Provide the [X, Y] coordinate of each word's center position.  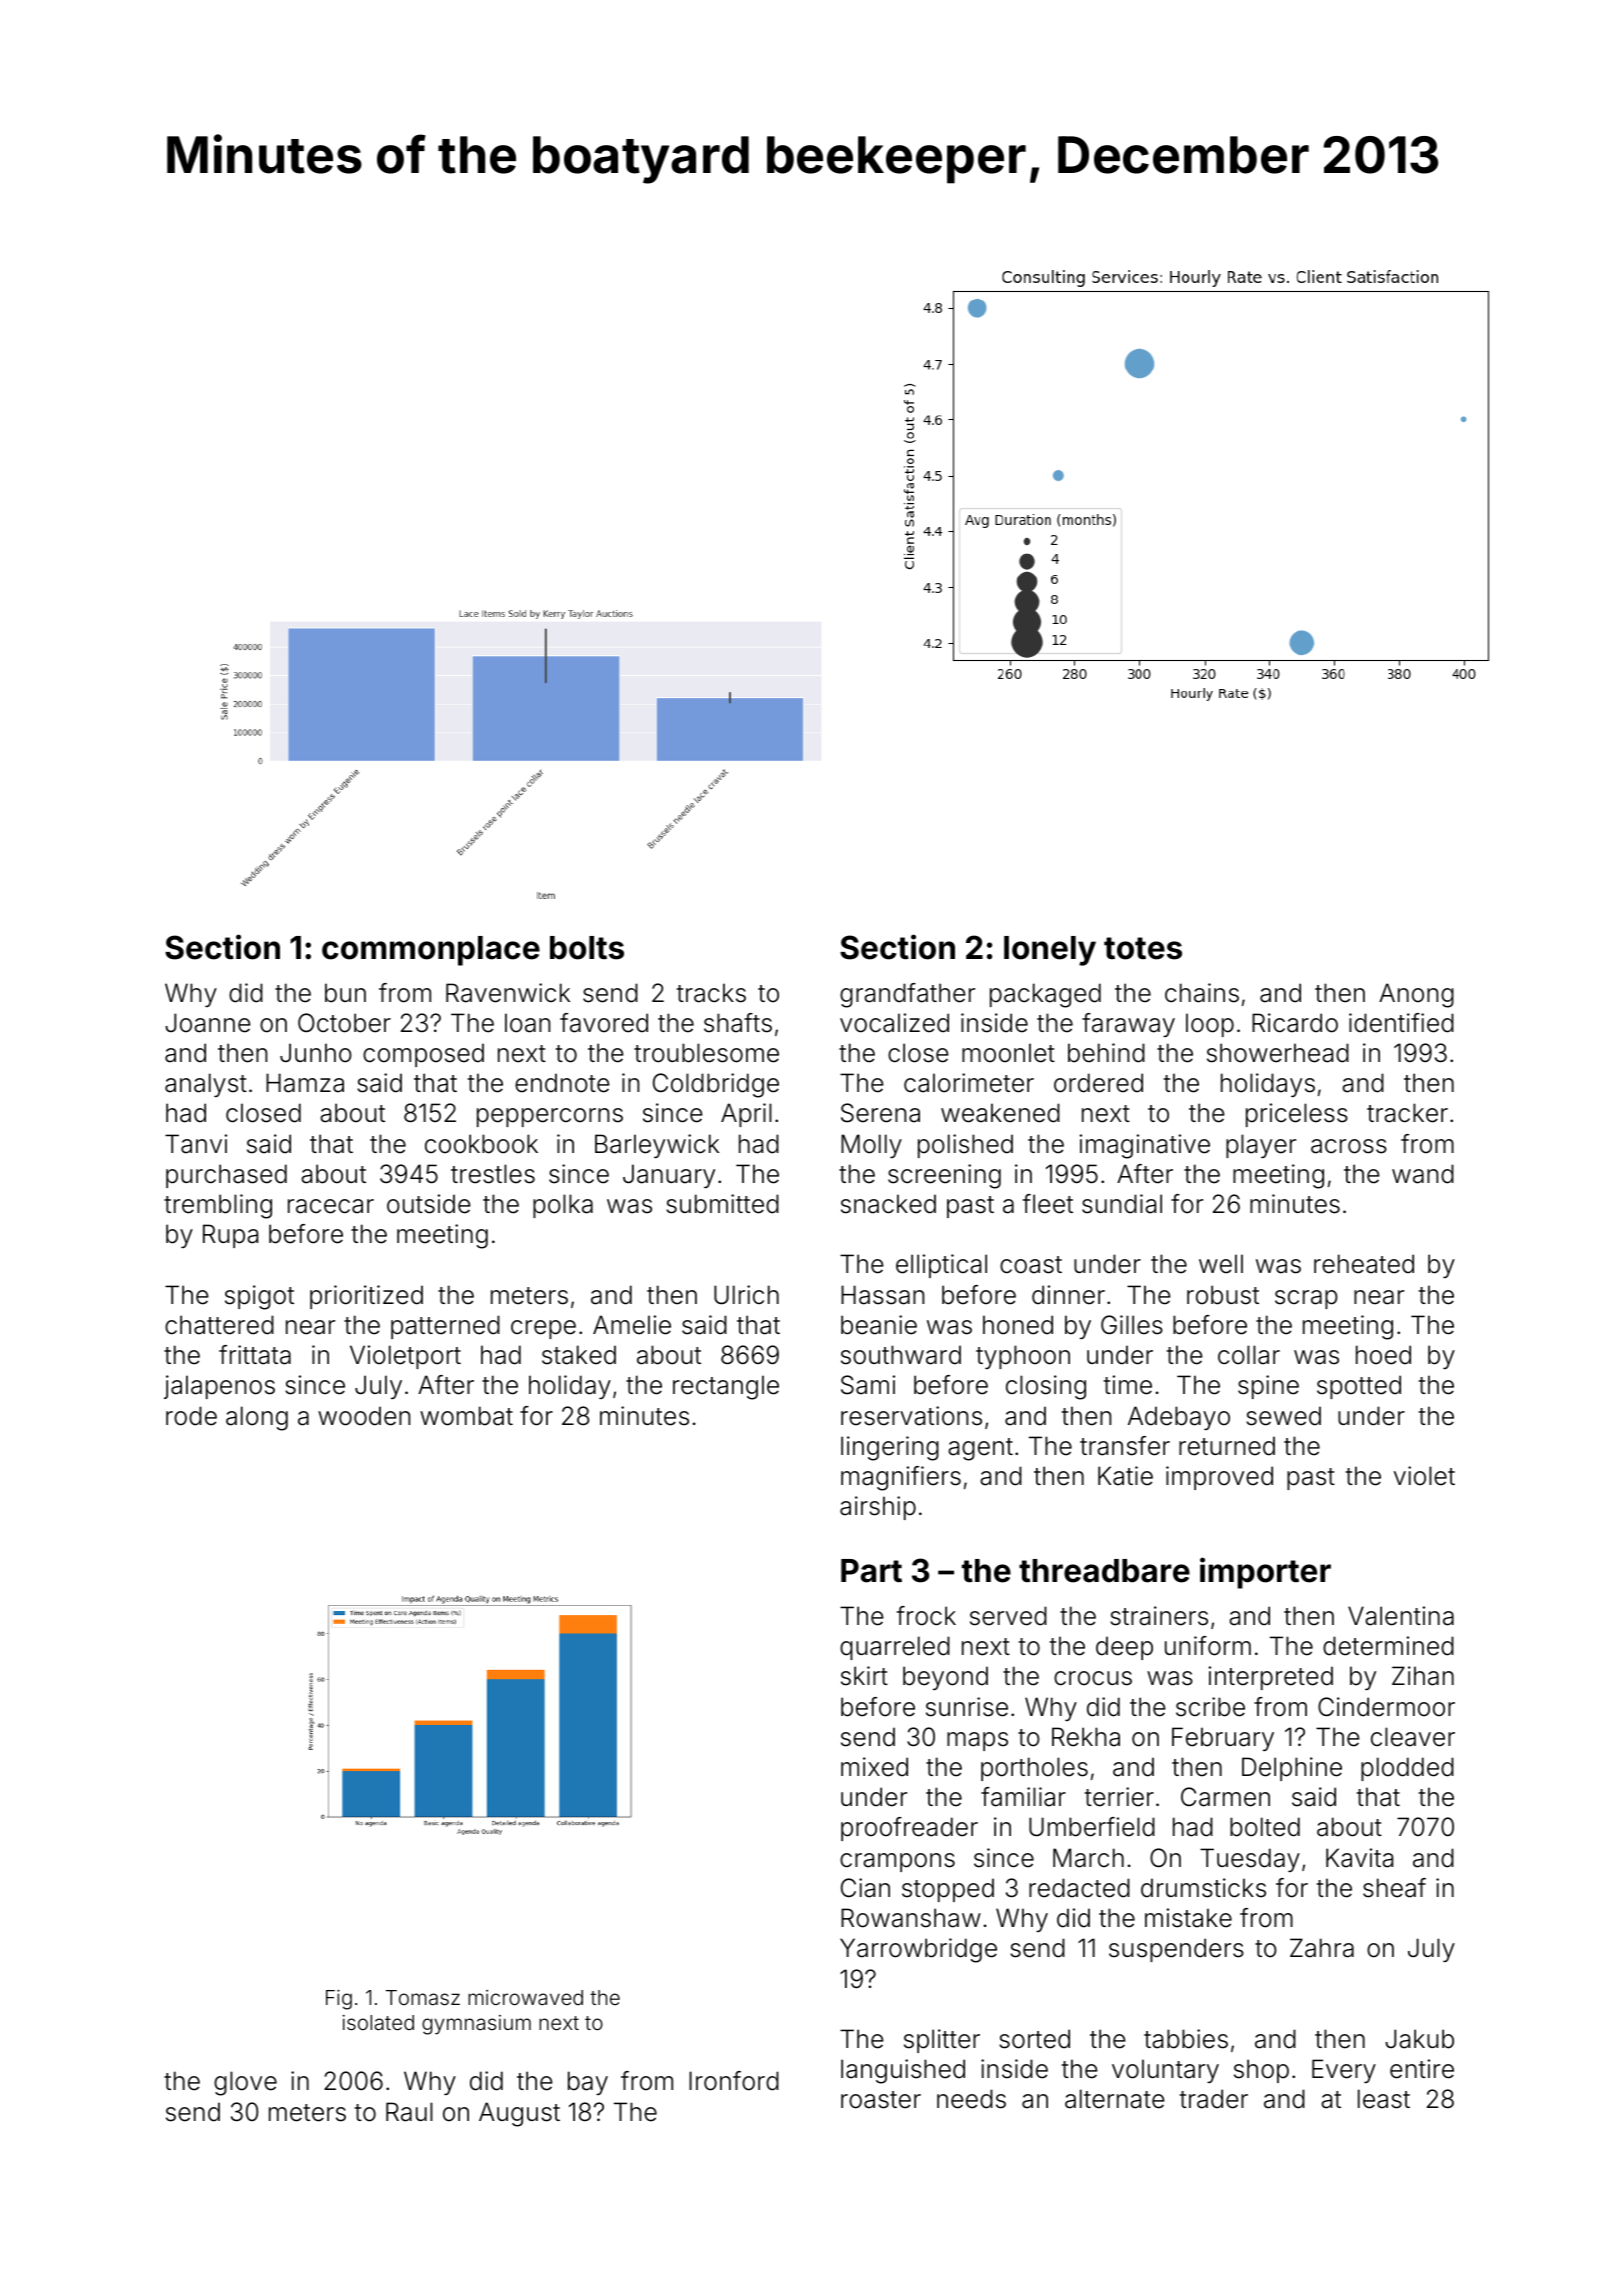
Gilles [1132, 1325]
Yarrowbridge [918, 1950]
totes [1143, 948]
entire [1422, 2069]
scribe [1210, 1707]
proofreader [909, 1829]
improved [1219, 1478]
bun [345, 993]
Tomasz [423, 1997]
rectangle [726, 1387]
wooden [364, 1416]
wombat [466, 1416]
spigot [259, 1297]
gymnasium [476, 2025]
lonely [1050, 951]
